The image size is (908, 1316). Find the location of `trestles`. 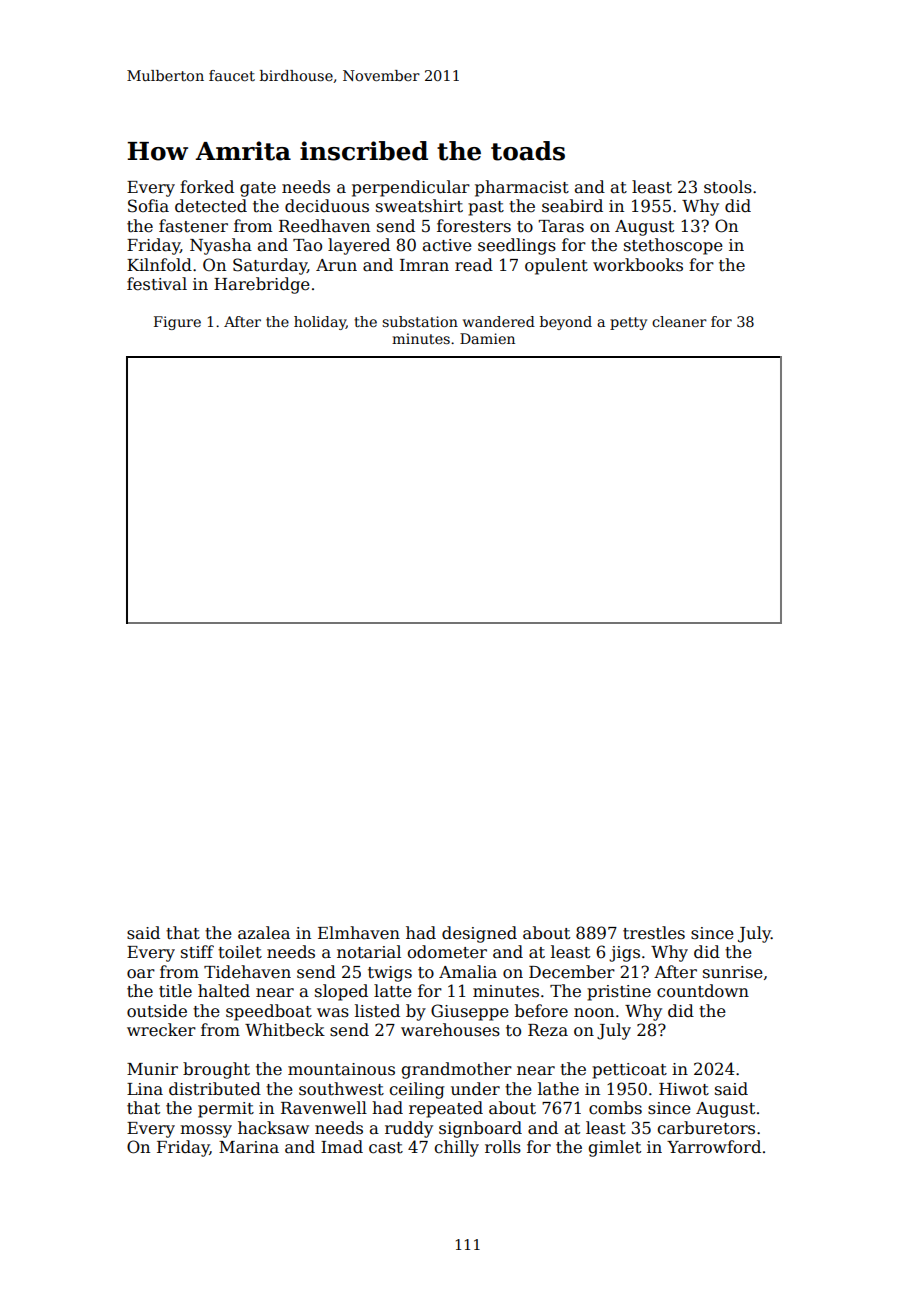

trestles is located at coordinates (654, 933).
